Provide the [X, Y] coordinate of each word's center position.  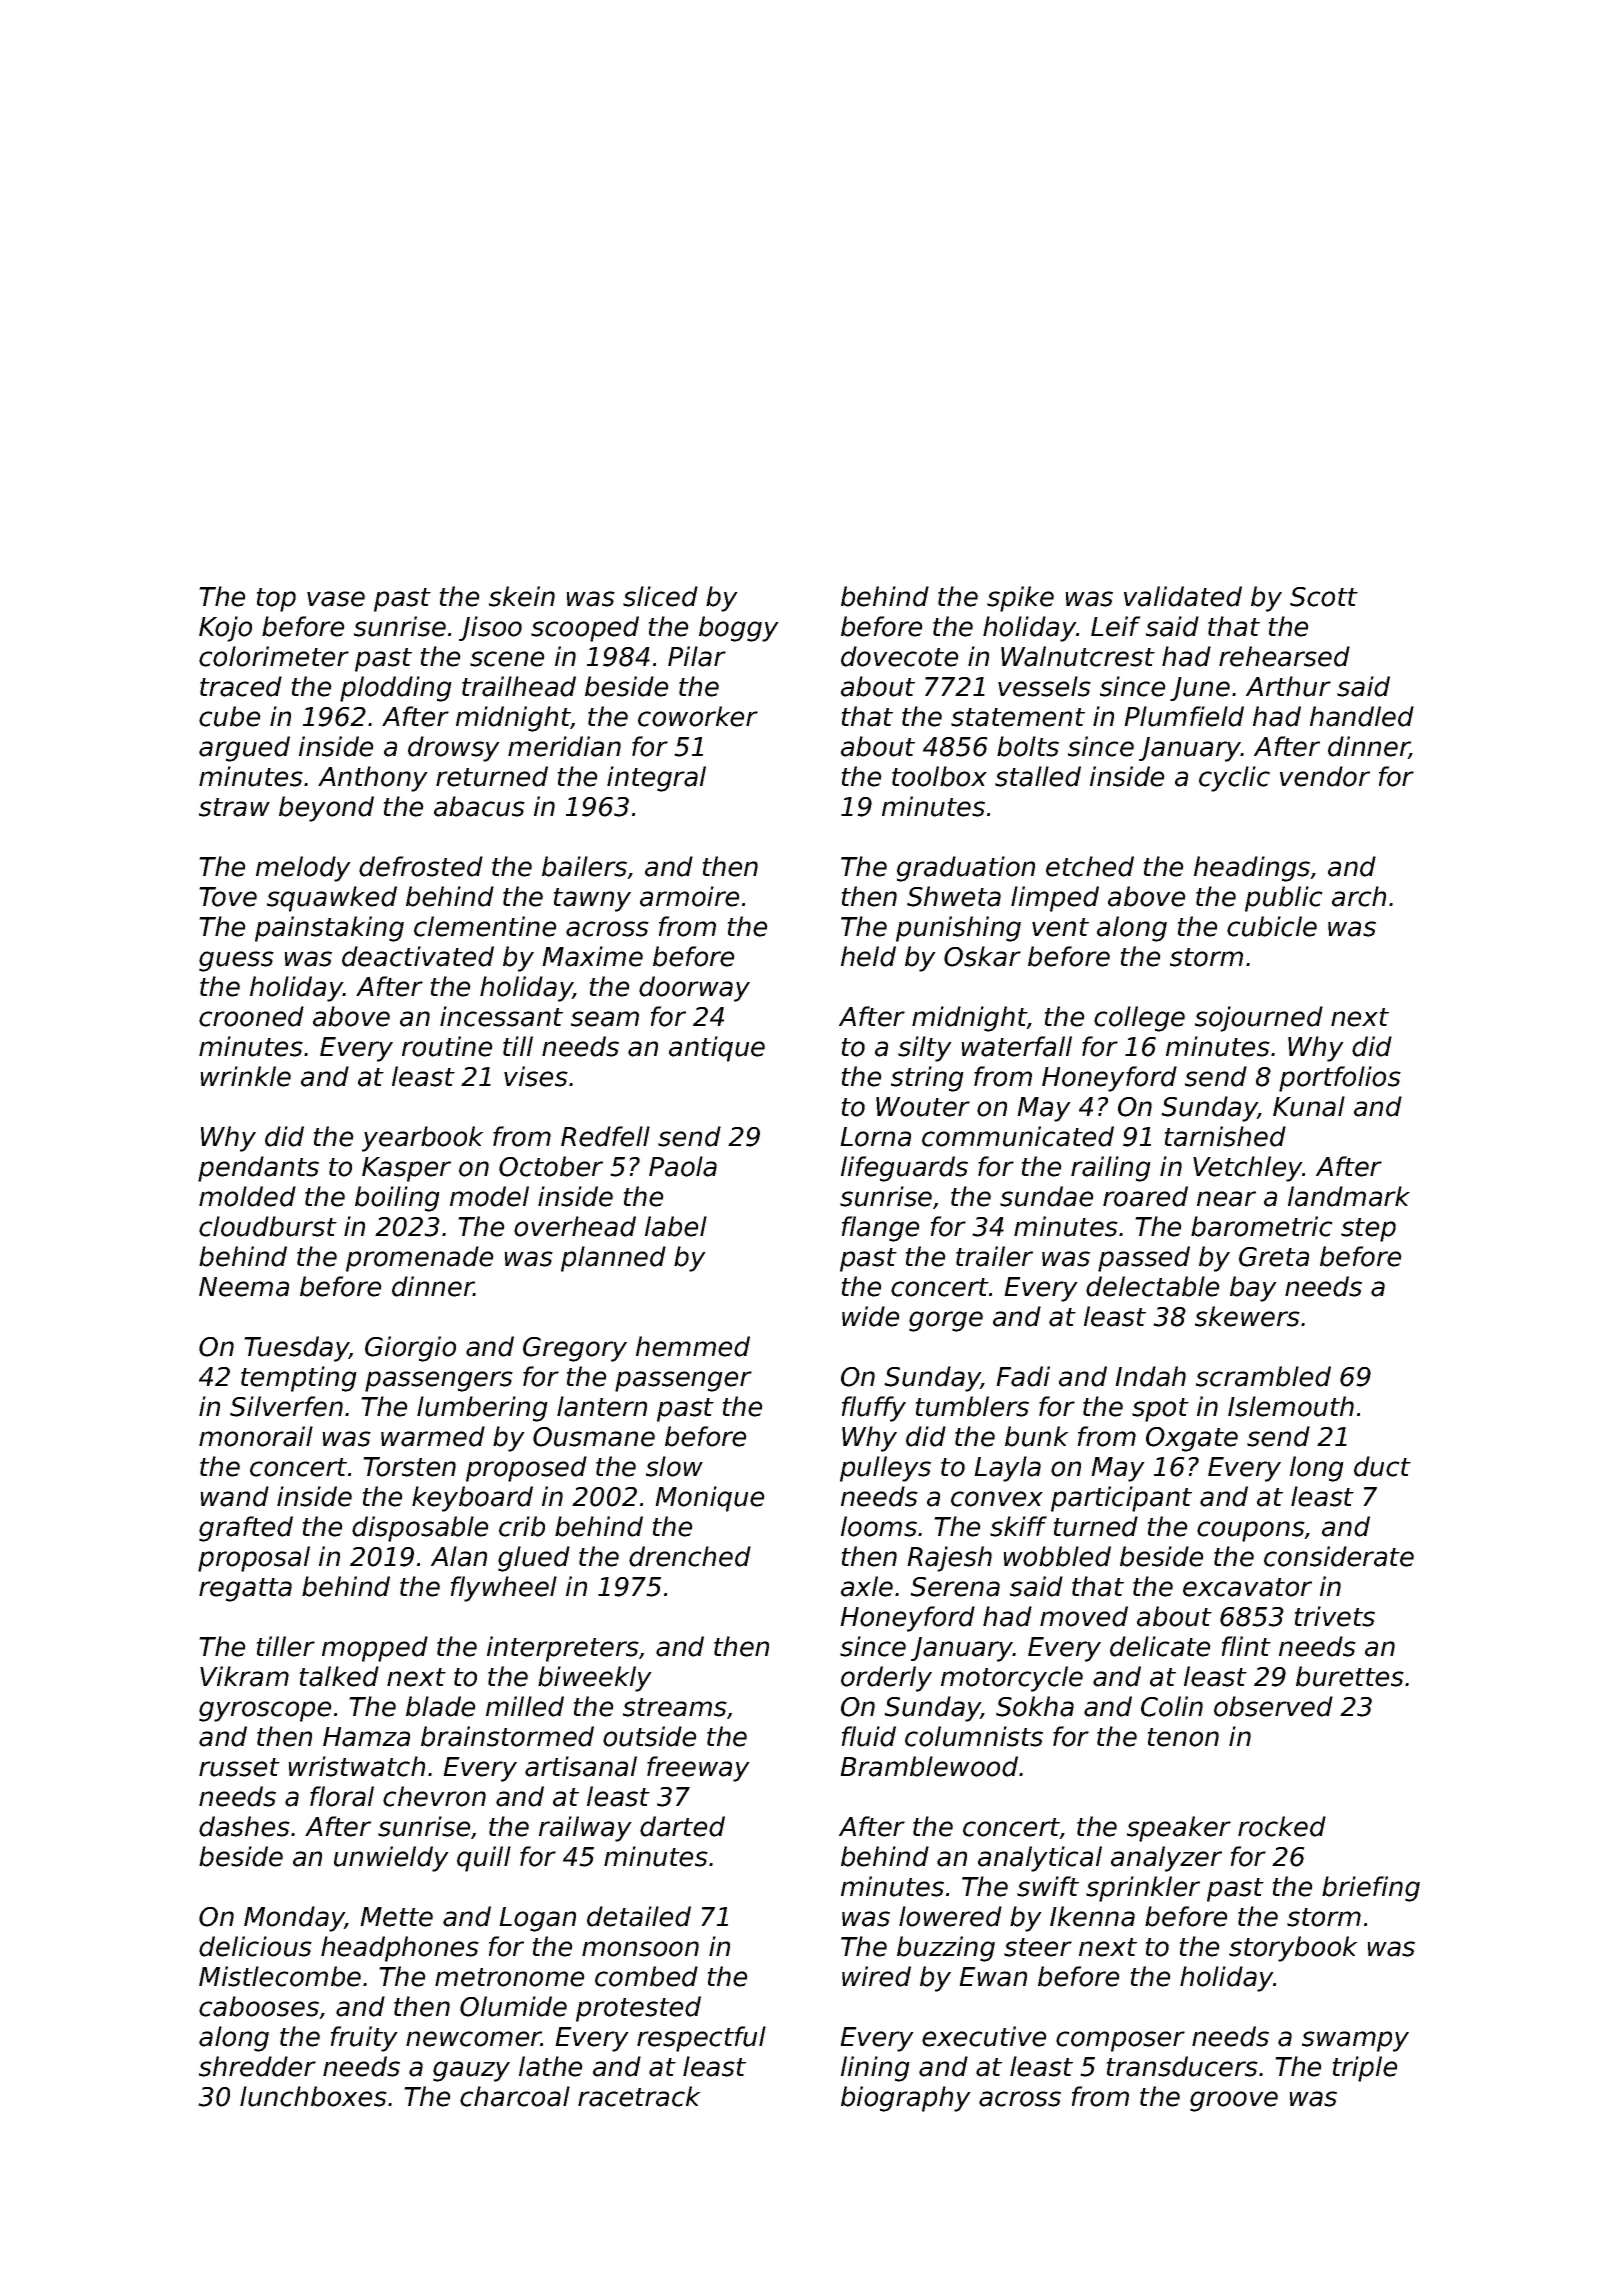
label [676, 1226]
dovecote [900, 656]
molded [247, 1196]
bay [1253, 1289]
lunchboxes [313, 2096]
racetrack [639, 2096]
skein [522, 596]
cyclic [1234, 779]
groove [1234, 2101]
